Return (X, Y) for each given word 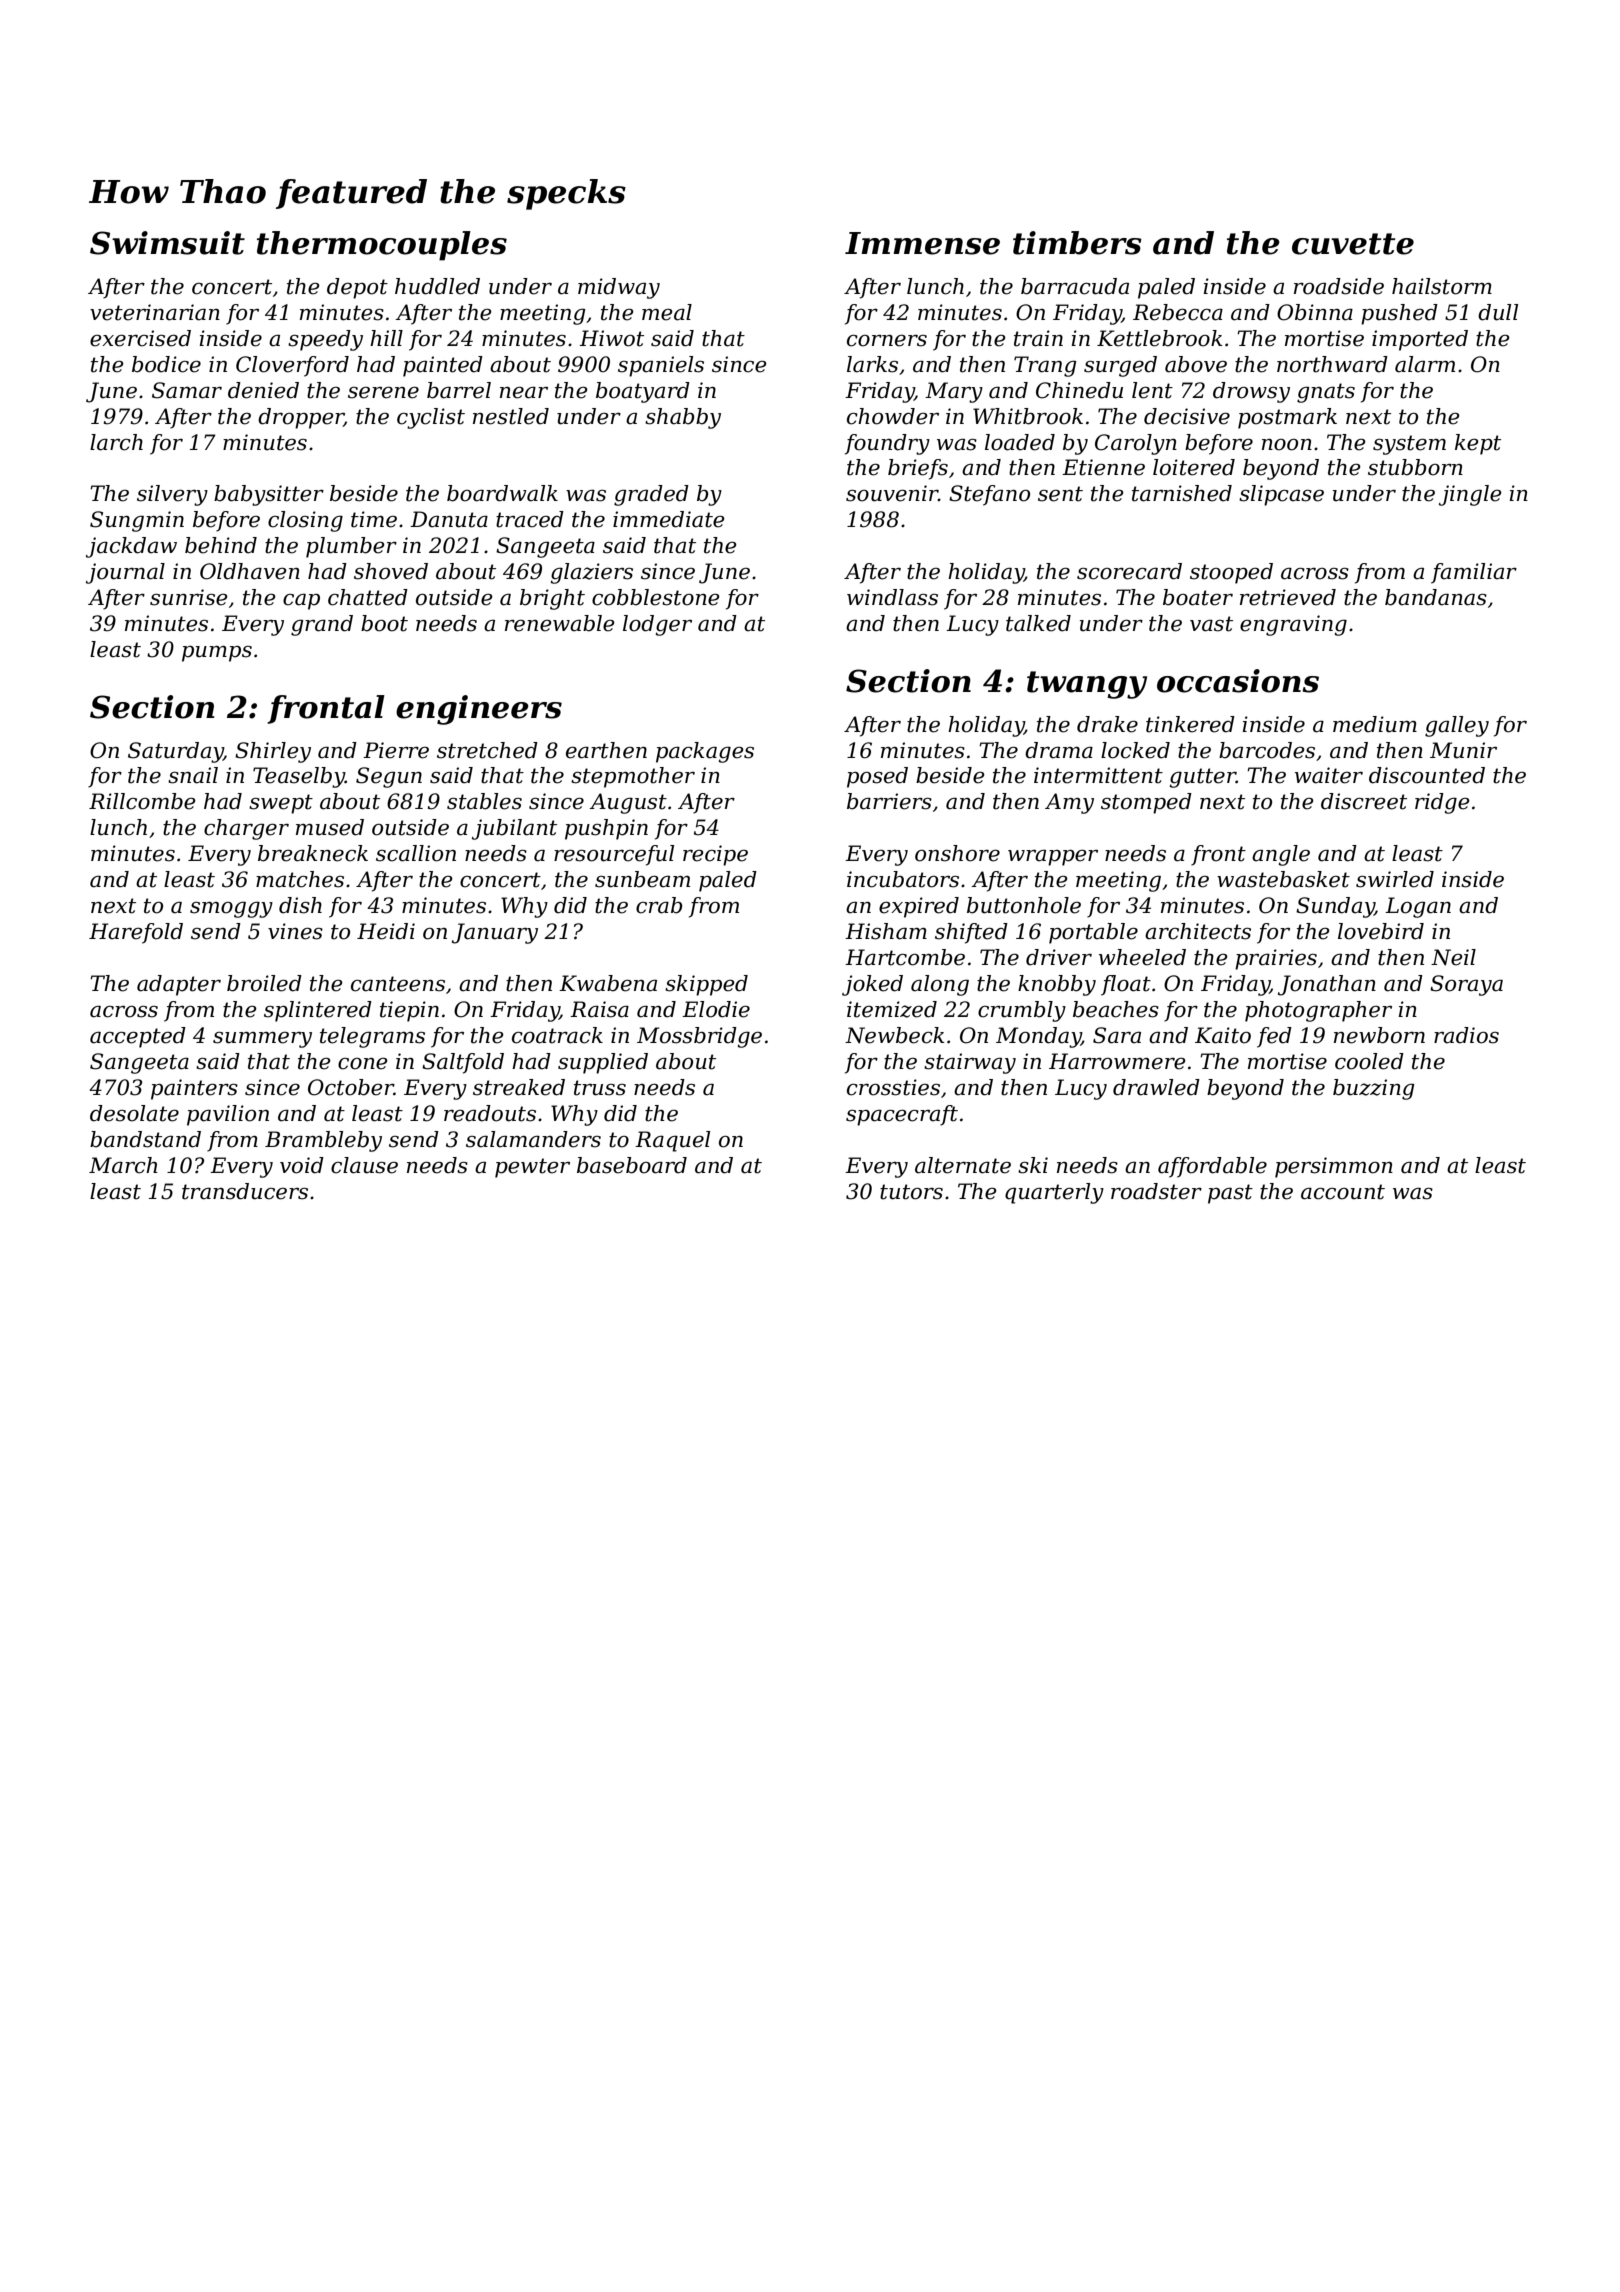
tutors (911, 1192)
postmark (1287, 418)
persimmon (1334, 1167)
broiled (264, 983)
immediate (669, 519)
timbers (1077, 243)
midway (619, 288)
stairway (970, 1063)
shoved (391, 571)
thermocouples (382, 246)
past (1230, 1194)
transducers (245, 1191)
